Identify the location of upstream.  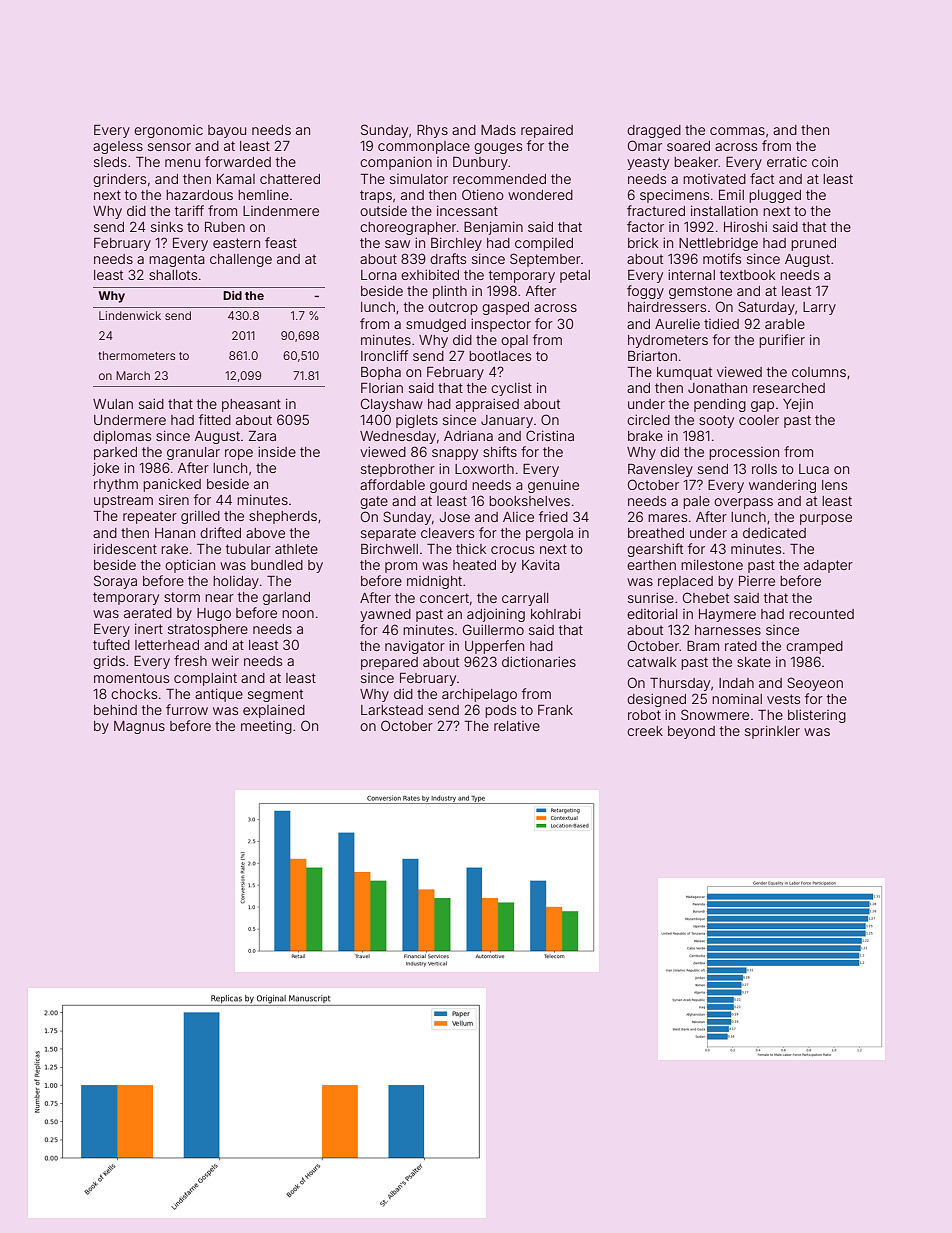
(123, 501).
